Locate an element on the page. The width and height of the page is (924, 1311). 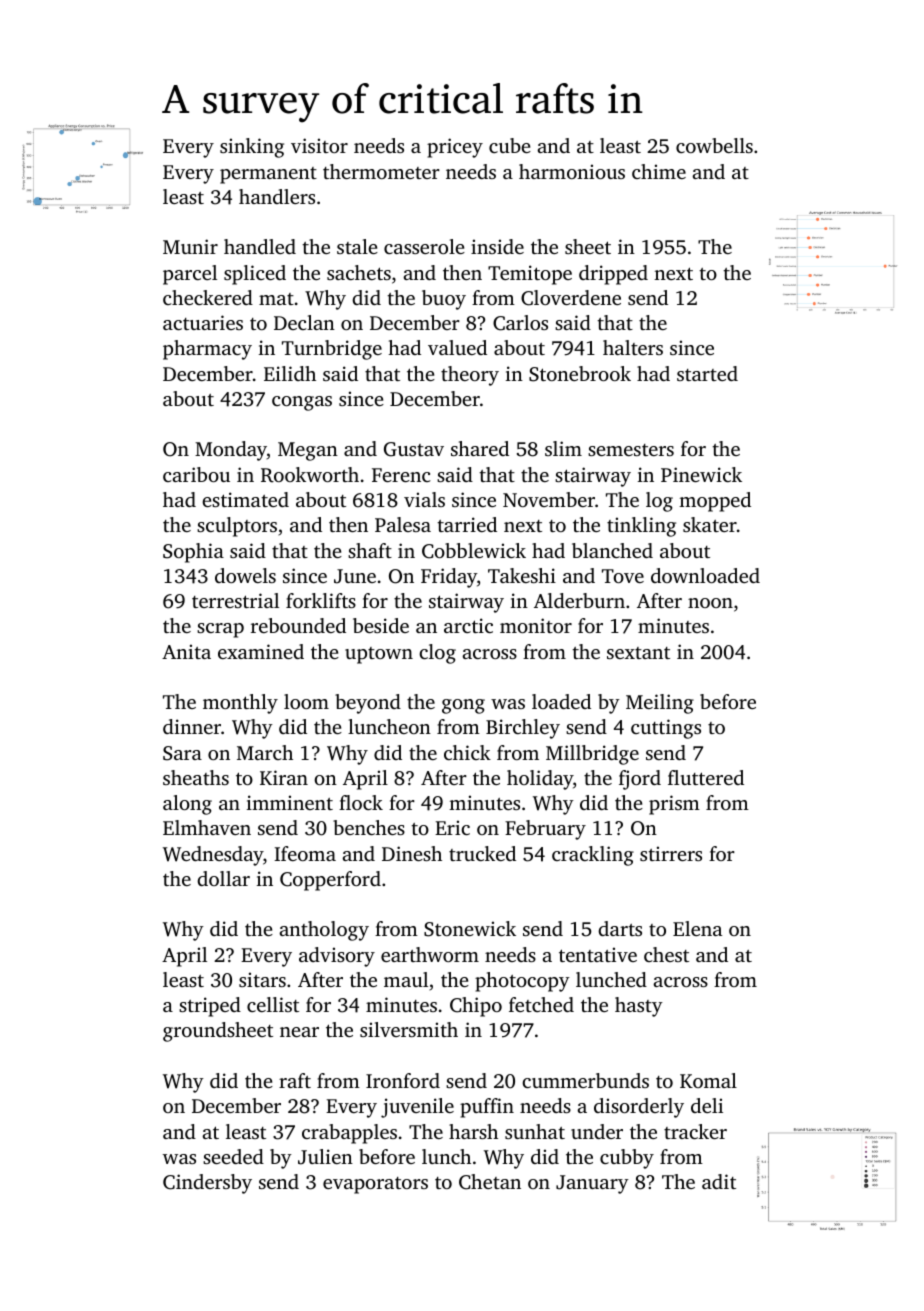
started is located at coordinates (707, 373).
